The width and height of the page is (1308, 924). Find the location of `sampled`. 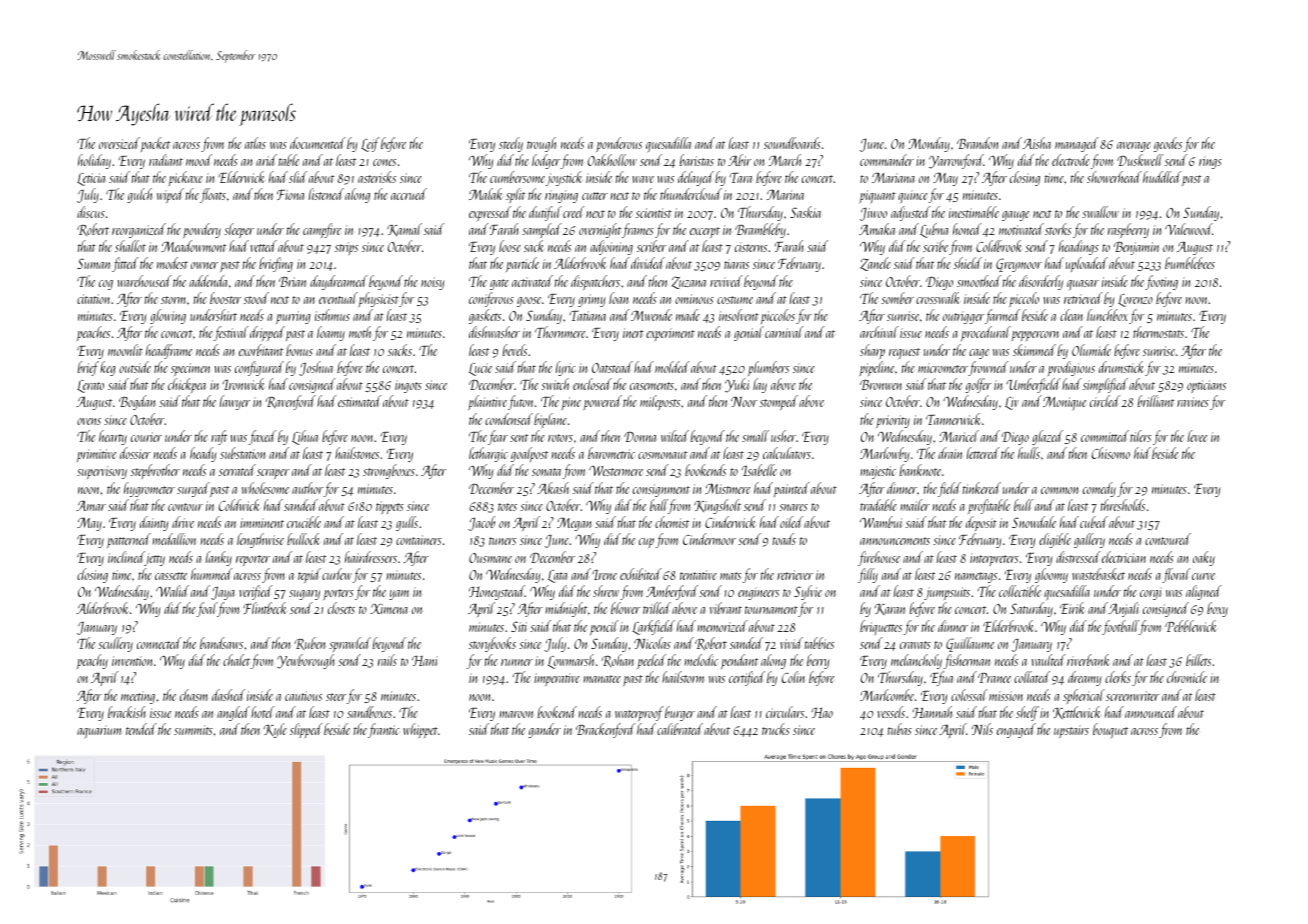

sampled is located at coordinates (542, 230).
